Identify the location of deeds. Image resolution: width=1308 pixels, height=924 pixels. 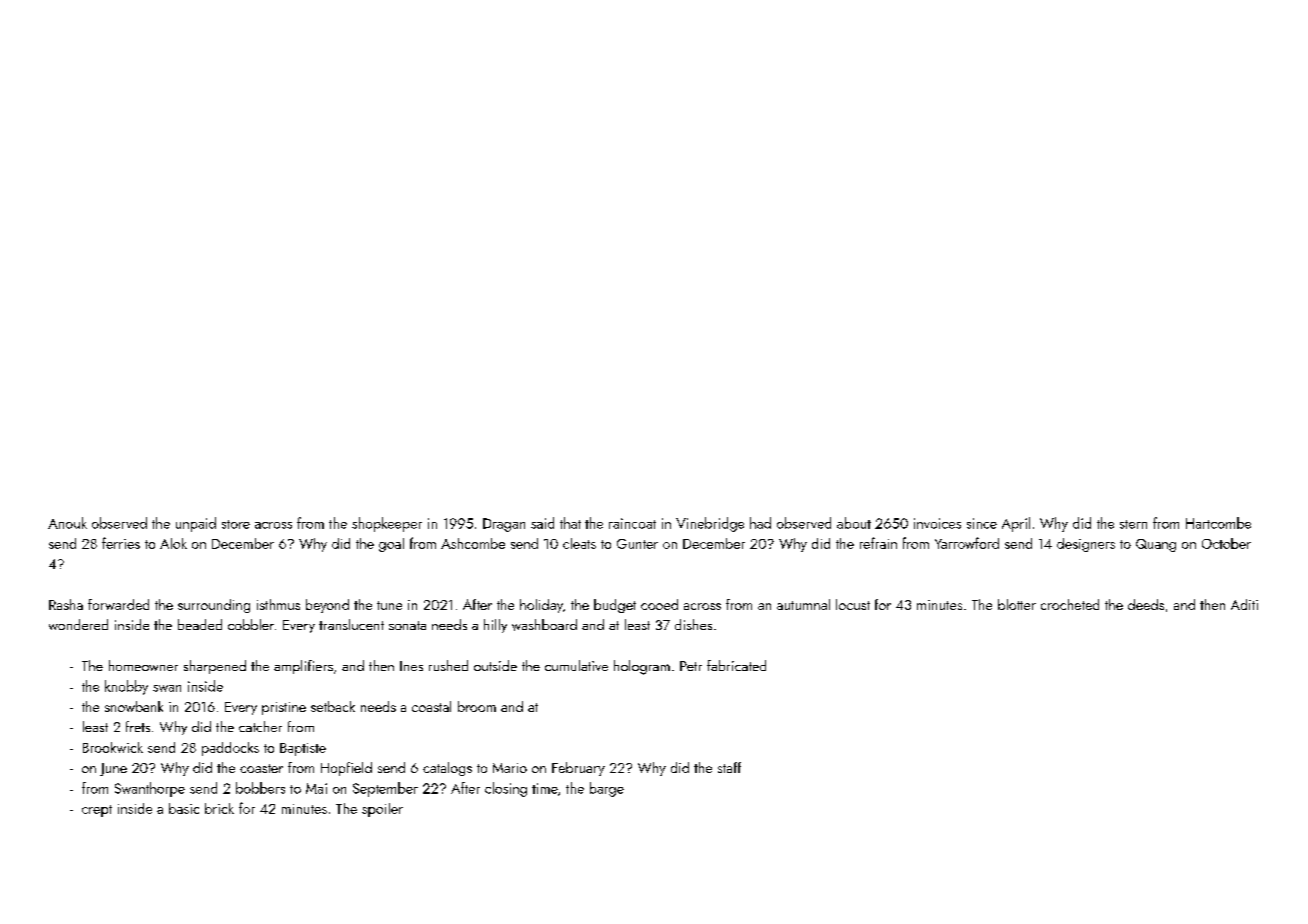
(1146, 604).
